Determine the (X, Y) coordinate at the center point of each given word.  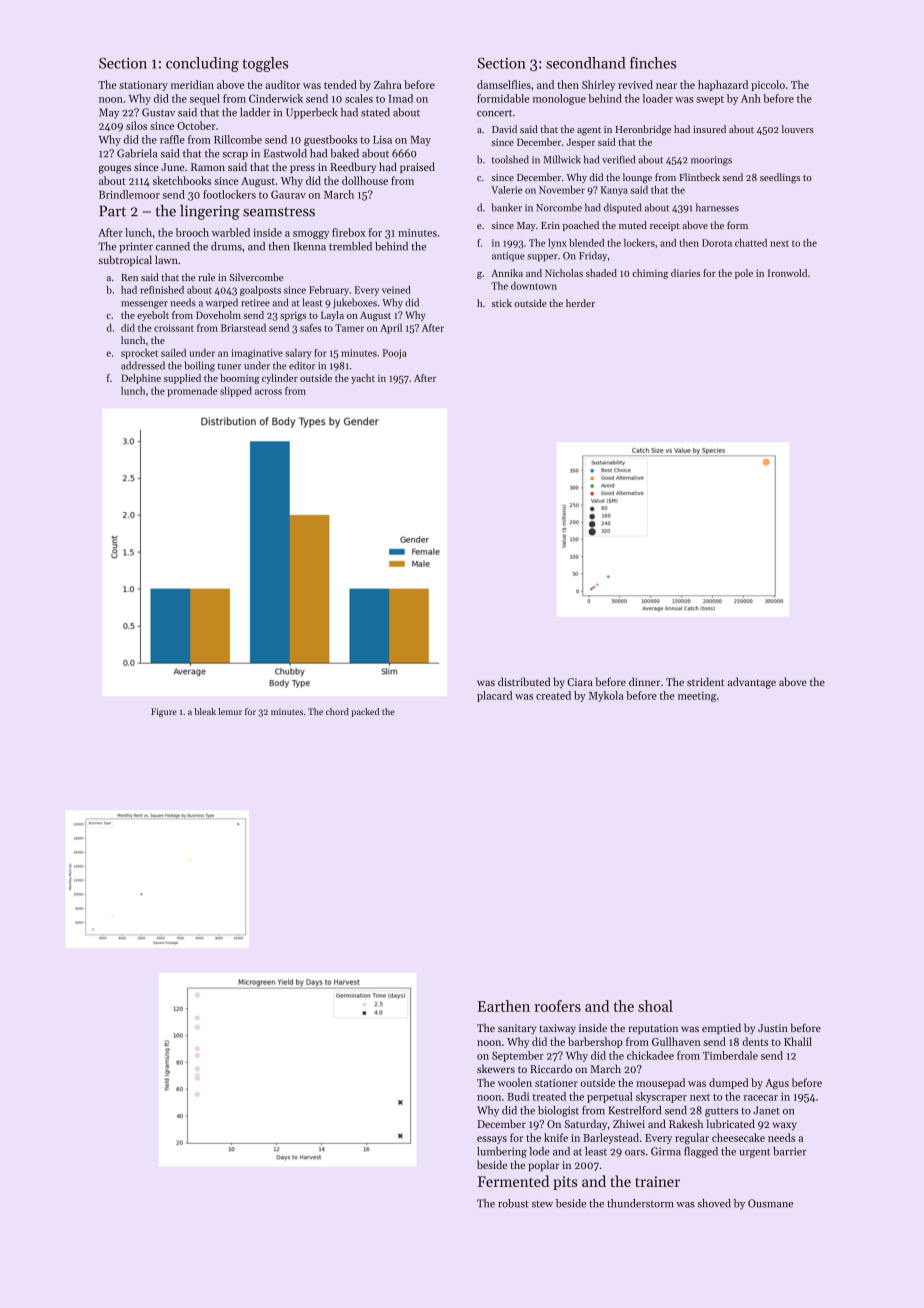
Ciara (580, 682)
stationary (143, 86)
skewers (496, 1068)
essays (492, 1140)
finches (653, 63)
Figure (164, 712)
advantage (752, 683)
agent (589, 131)
